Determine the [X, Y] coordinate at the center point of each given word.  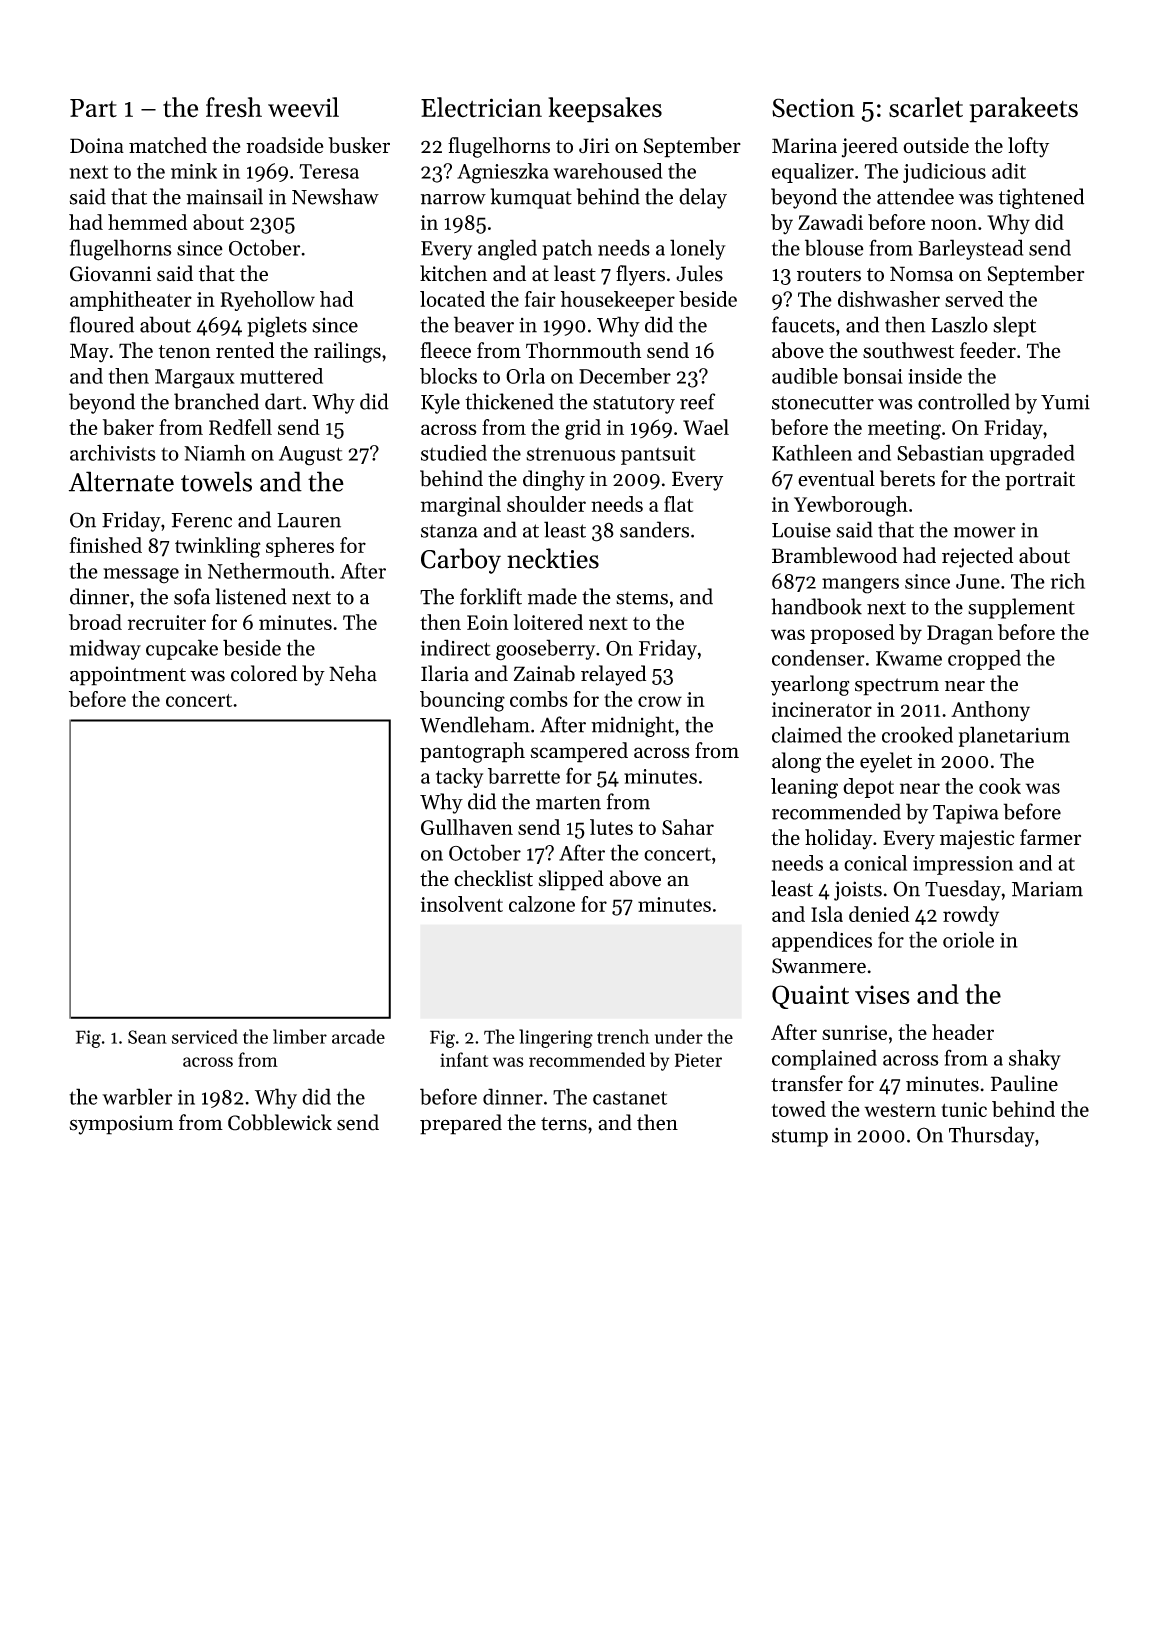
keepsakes [605, 110]
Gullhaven [467, 827]
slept [1014, 326]
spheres [300, 547]
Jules [699, 273]
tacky [459, 778]
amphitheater [131, 301]
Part [93, 108]
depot [868, 788]
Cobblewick [280, 1122]
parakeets [1024, 110]
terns [564, 1124]
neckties [553, 558]
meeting [904, 430]
